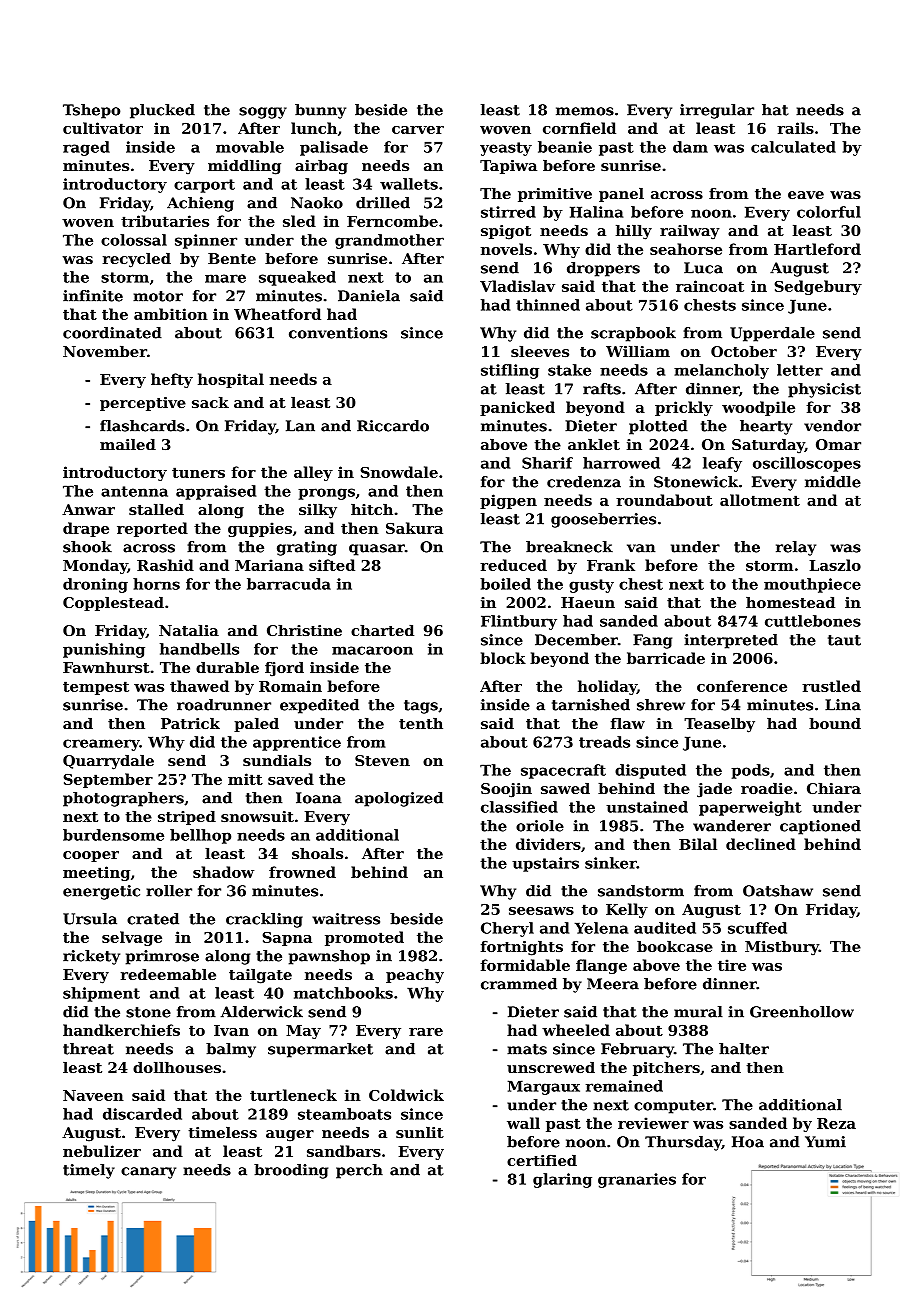 The height and width of the screenshot is (1308, 924). What do you see at coordinates (320, 1050) in the screenshot?
I see `supermarket` at bounding box center [320, 1050].
